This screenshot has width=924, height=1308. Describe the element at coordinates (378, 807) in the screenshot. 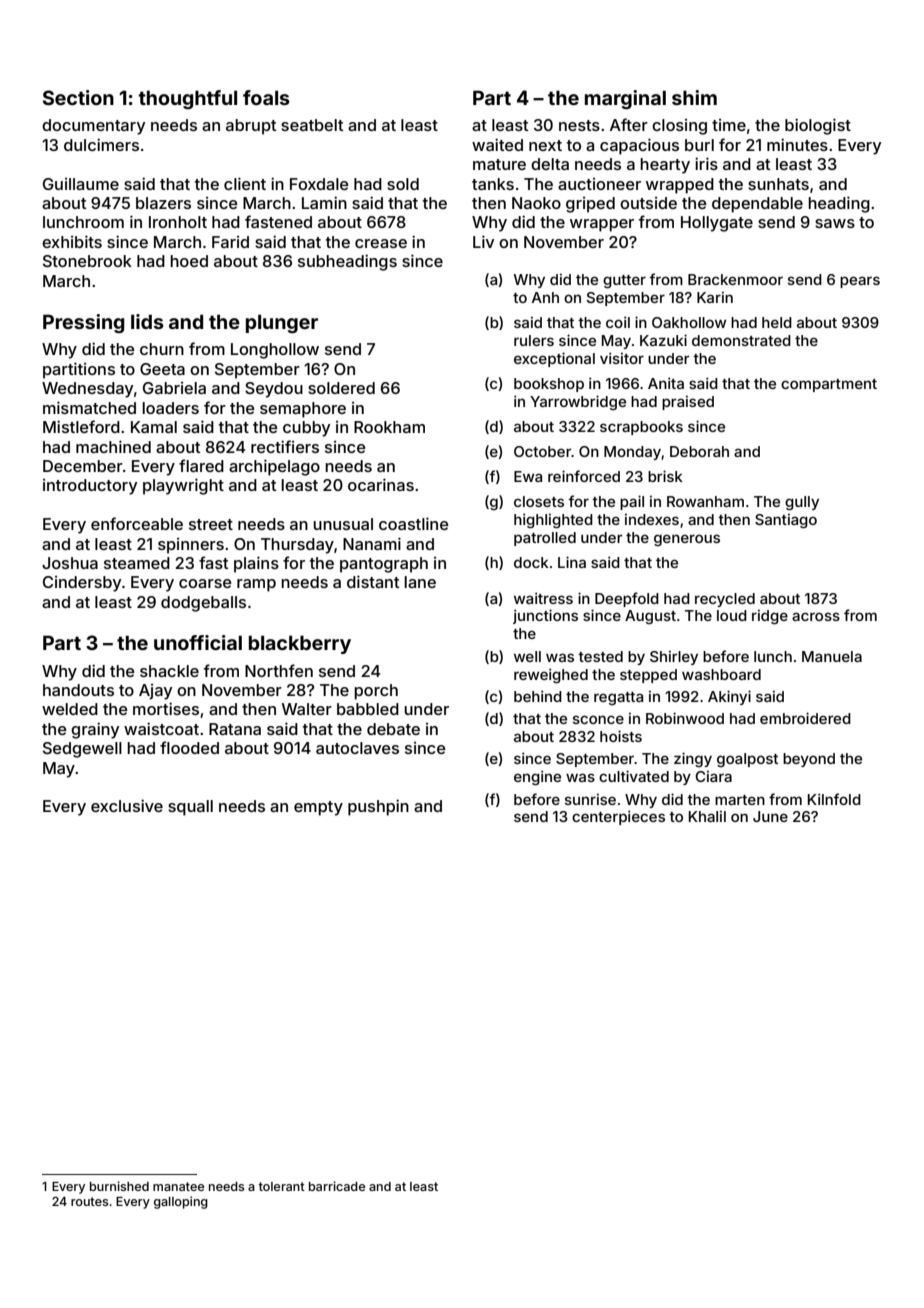

I see `pushpin` at that location.
